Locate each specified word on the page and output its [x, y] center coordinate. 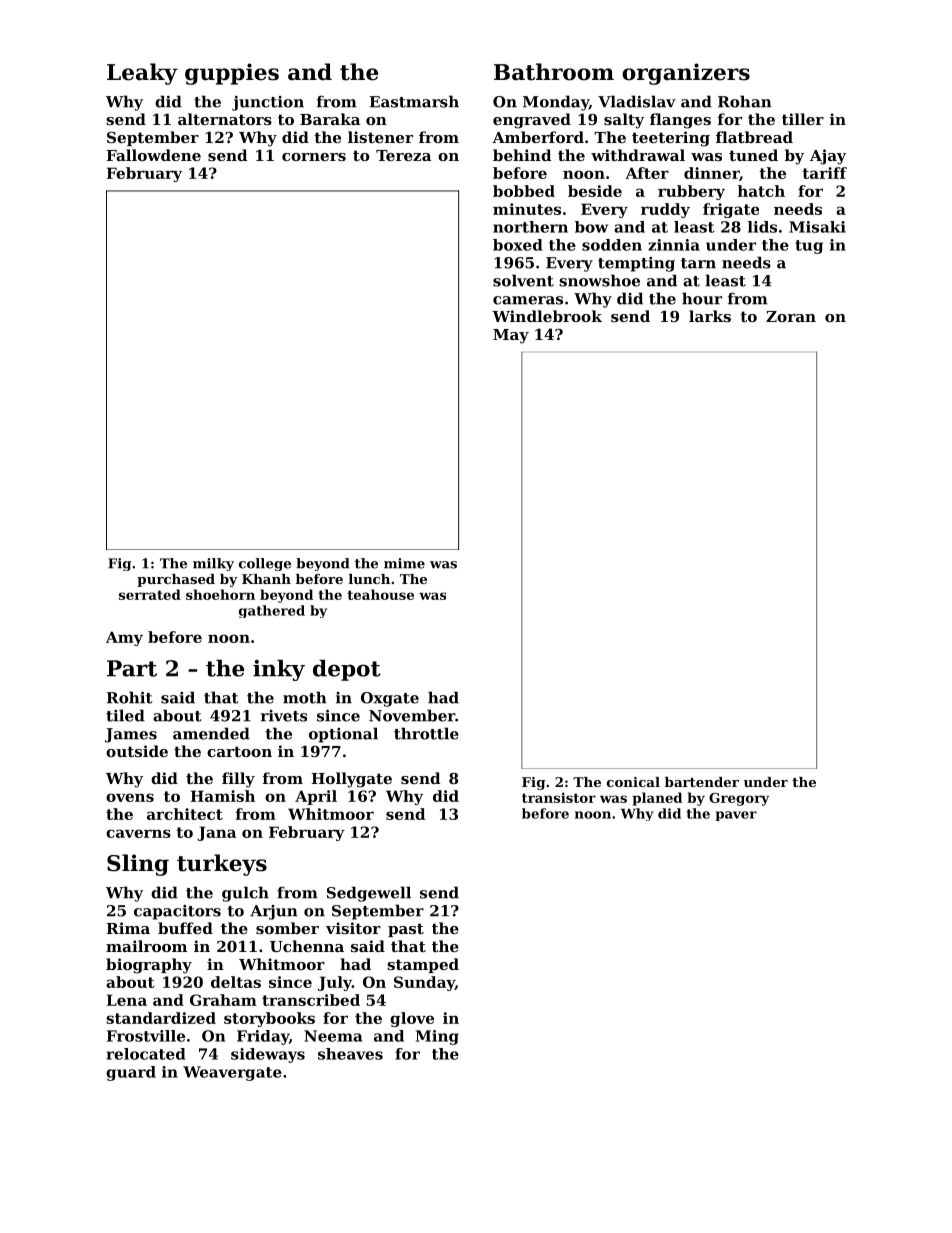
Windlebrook [547, 316]
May [511, 336]
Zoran [791, 316]
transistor [559, 797]
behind [522, 155]
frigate [731, 210]
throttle [426, 733]
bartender [702, 782]
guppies [232, 74]
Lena [127, 1000]
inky [279, 670]
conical [633, 782]
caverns [138, 833]
